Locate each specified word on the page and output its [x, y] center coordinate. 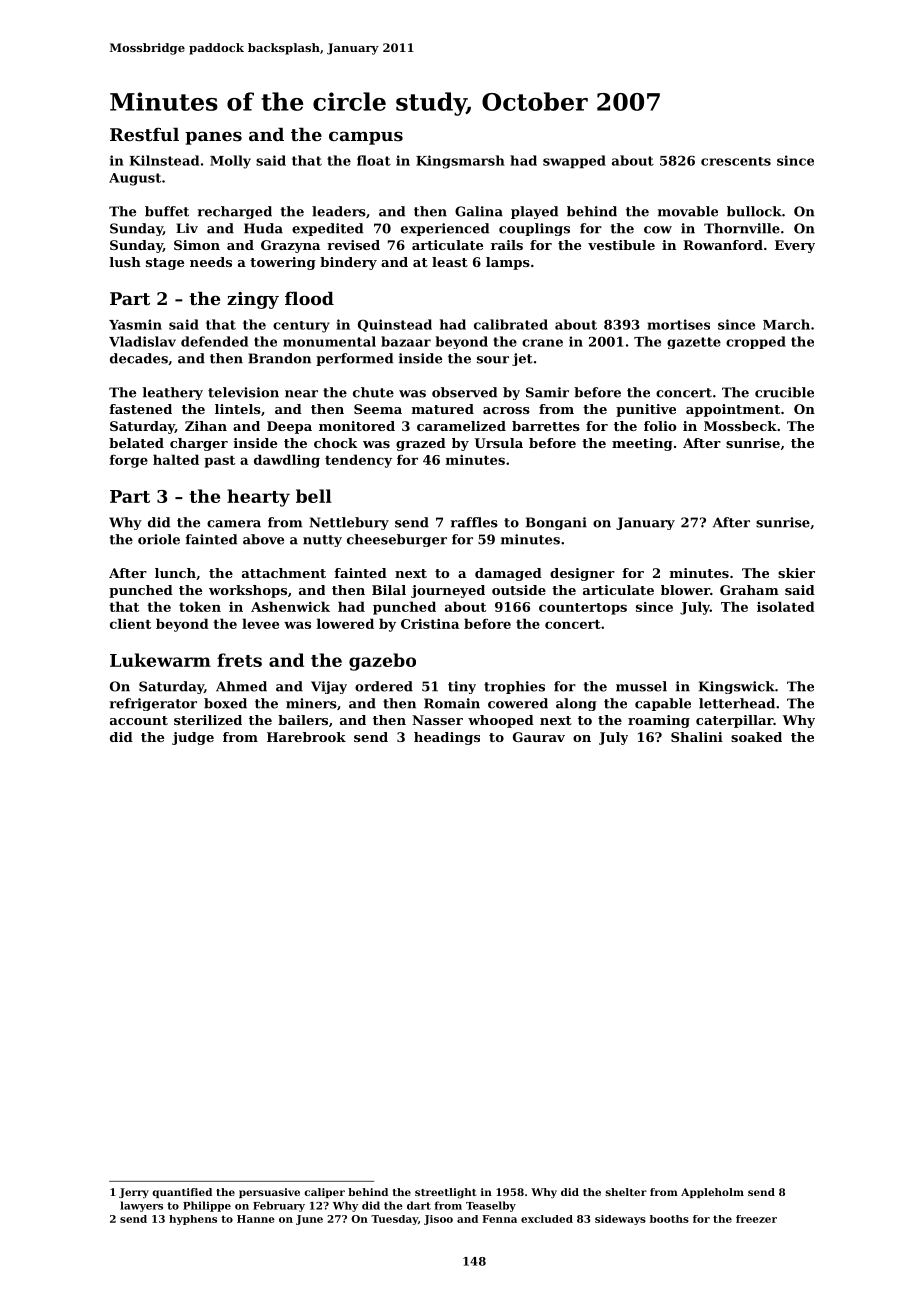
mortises [678, 324]
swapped [574, 162]
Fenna [499, 1219]
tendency [358, 461]
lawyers [141, 1206]
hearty [258, 498]
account [139, 720]
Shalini [697, 737]
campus [366, 138]
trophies [514, 687]
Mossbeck [740, 426]
